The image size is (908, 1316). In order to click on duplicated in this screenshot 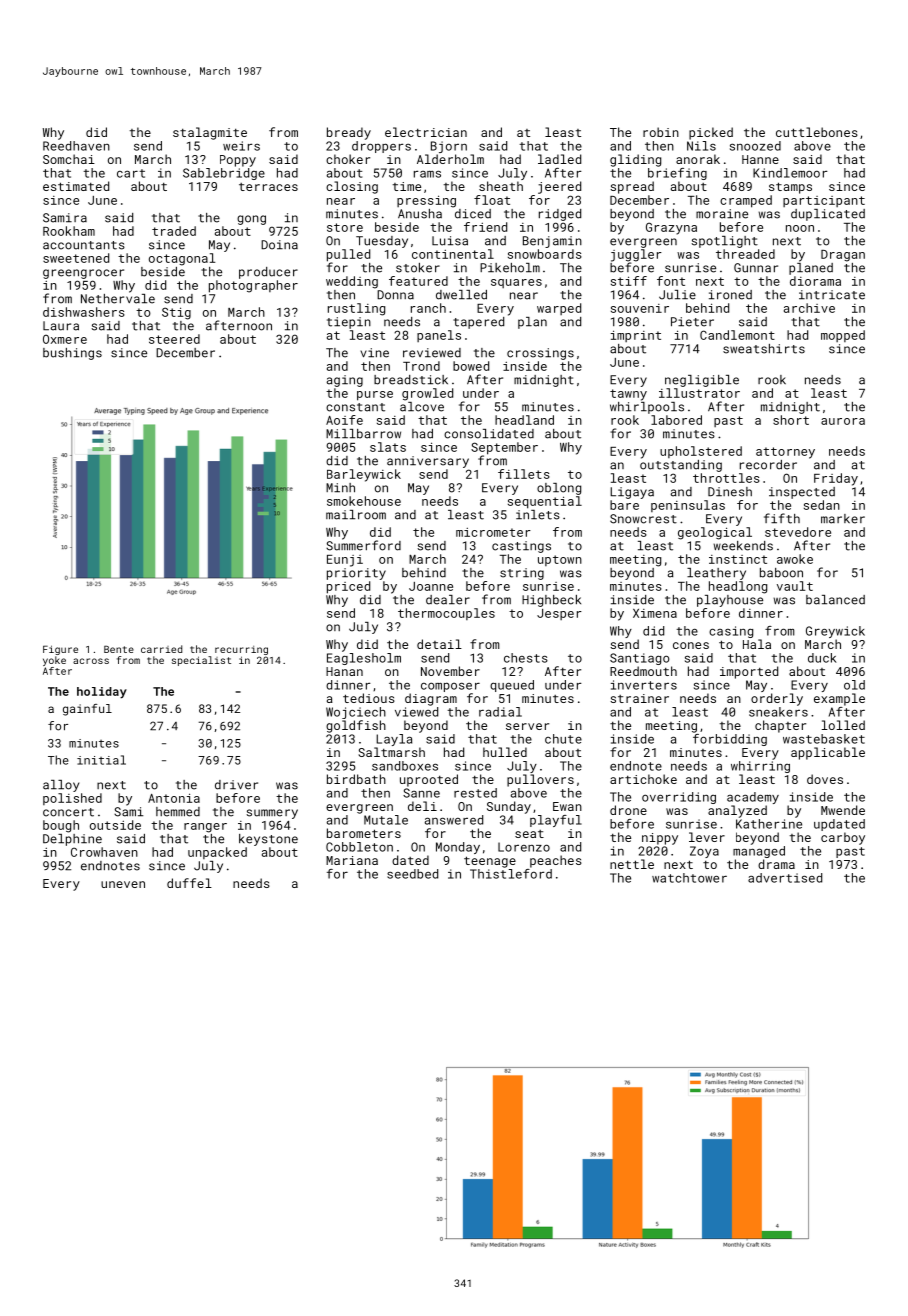, I will do `click(828, 215)`.
